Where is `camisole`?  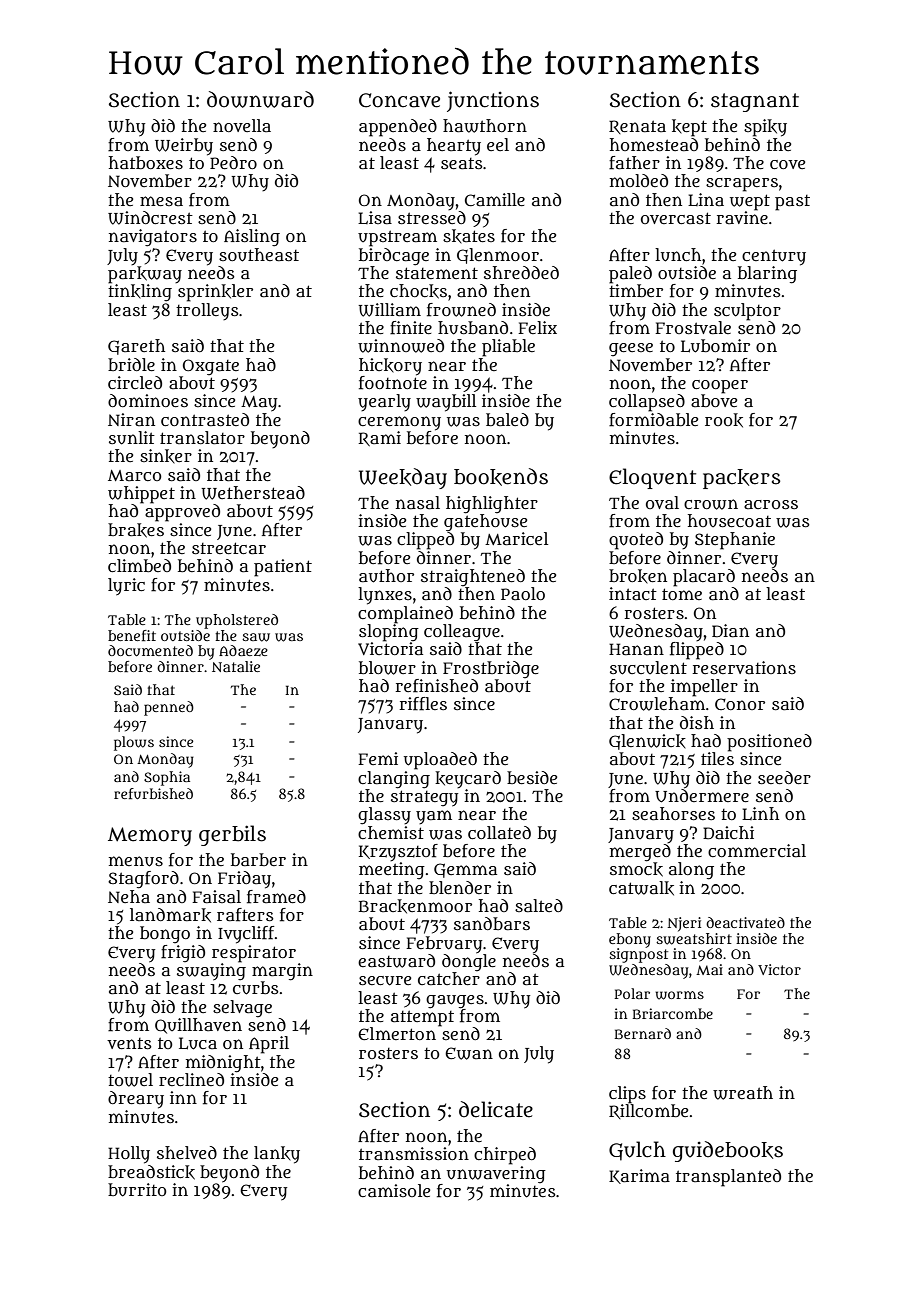 camisole is located at coordinates (394, 1191).
